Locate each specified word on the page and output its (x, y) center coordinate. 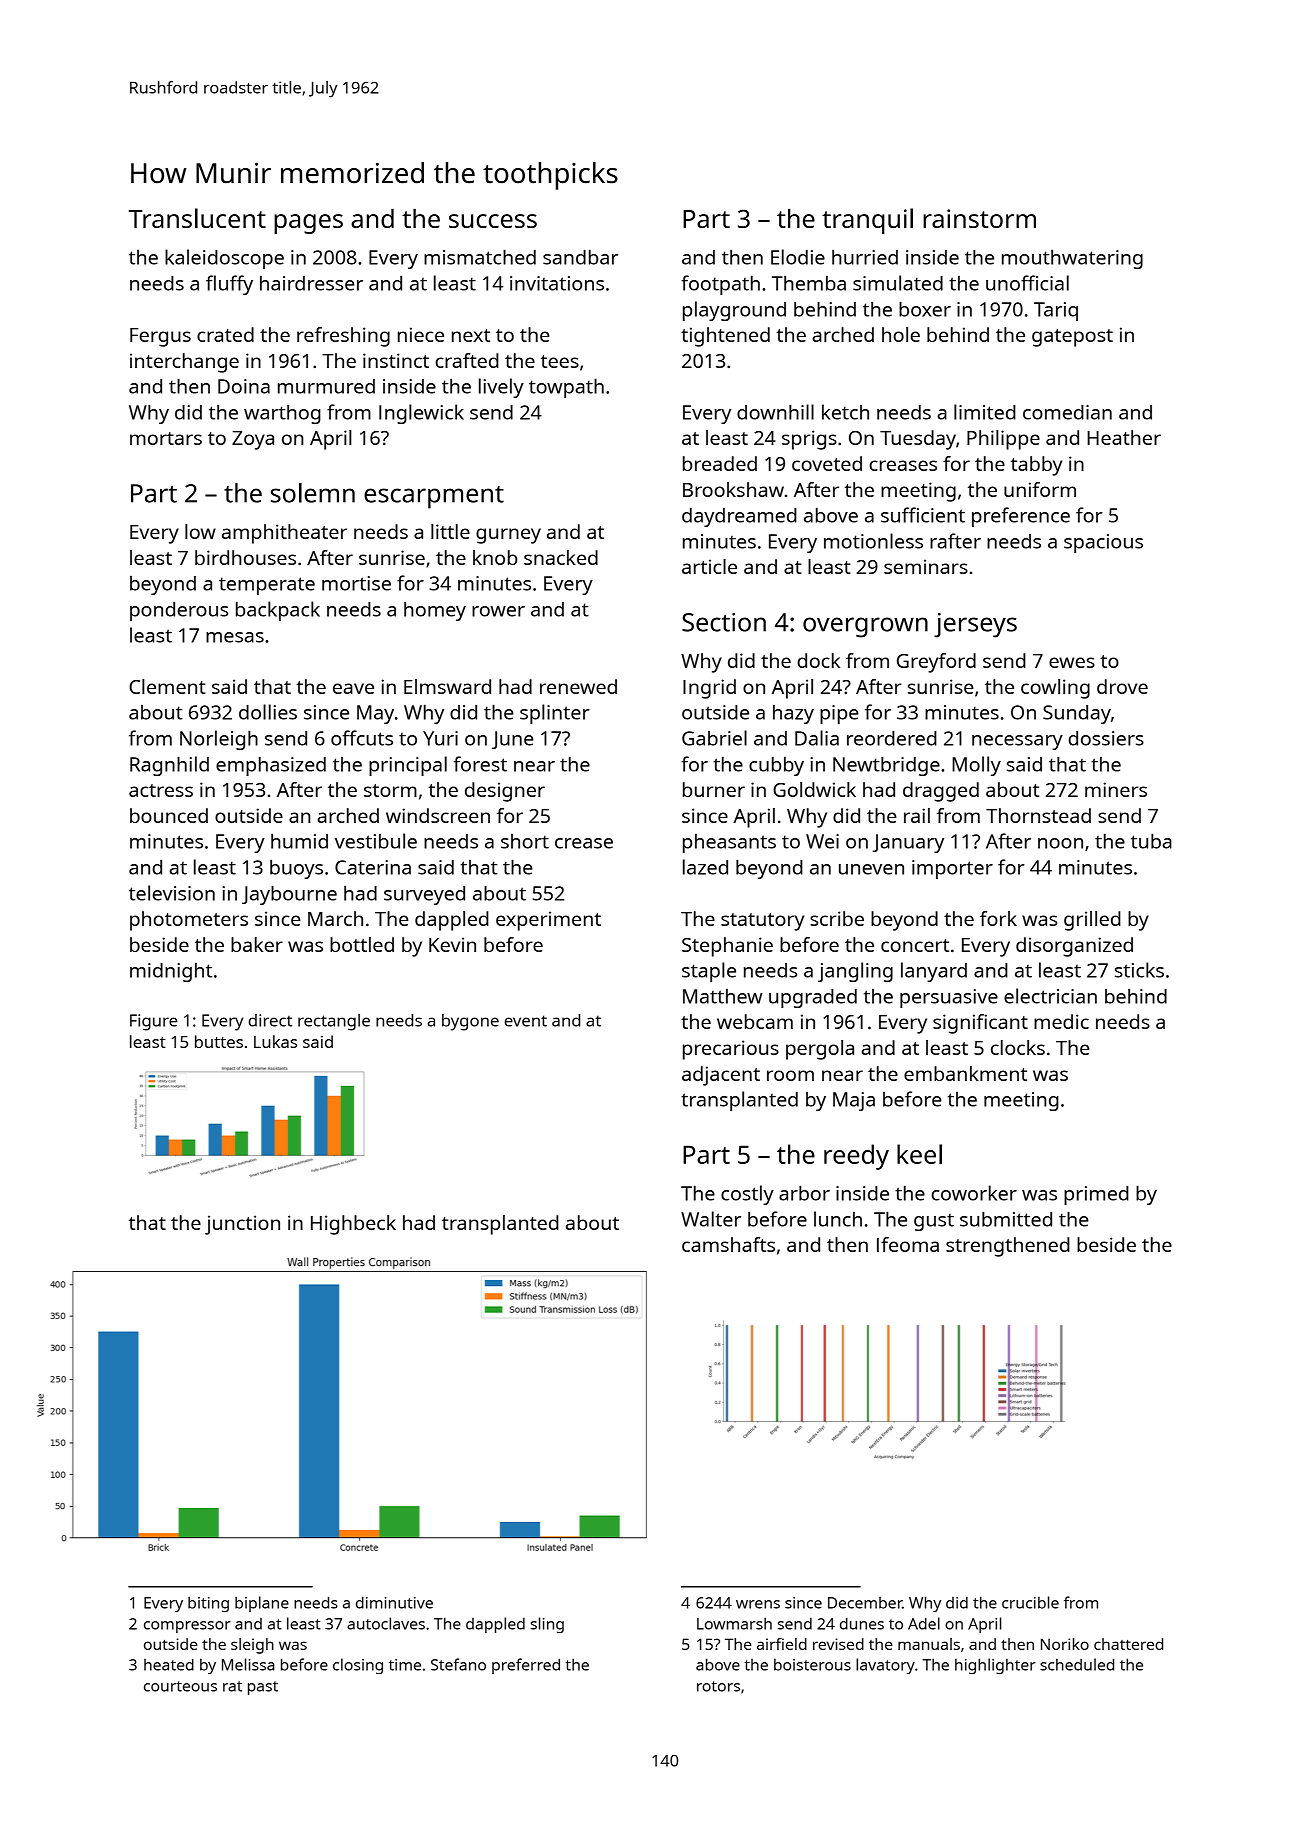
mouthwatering (1072, 259)
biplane (262, 1604)
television (172, 893)
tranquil (867, 221)
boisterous (812, 1665)
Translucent (197, 218)
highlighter (995, 1666)
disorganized (1074, 947)
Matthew (723, 996)
